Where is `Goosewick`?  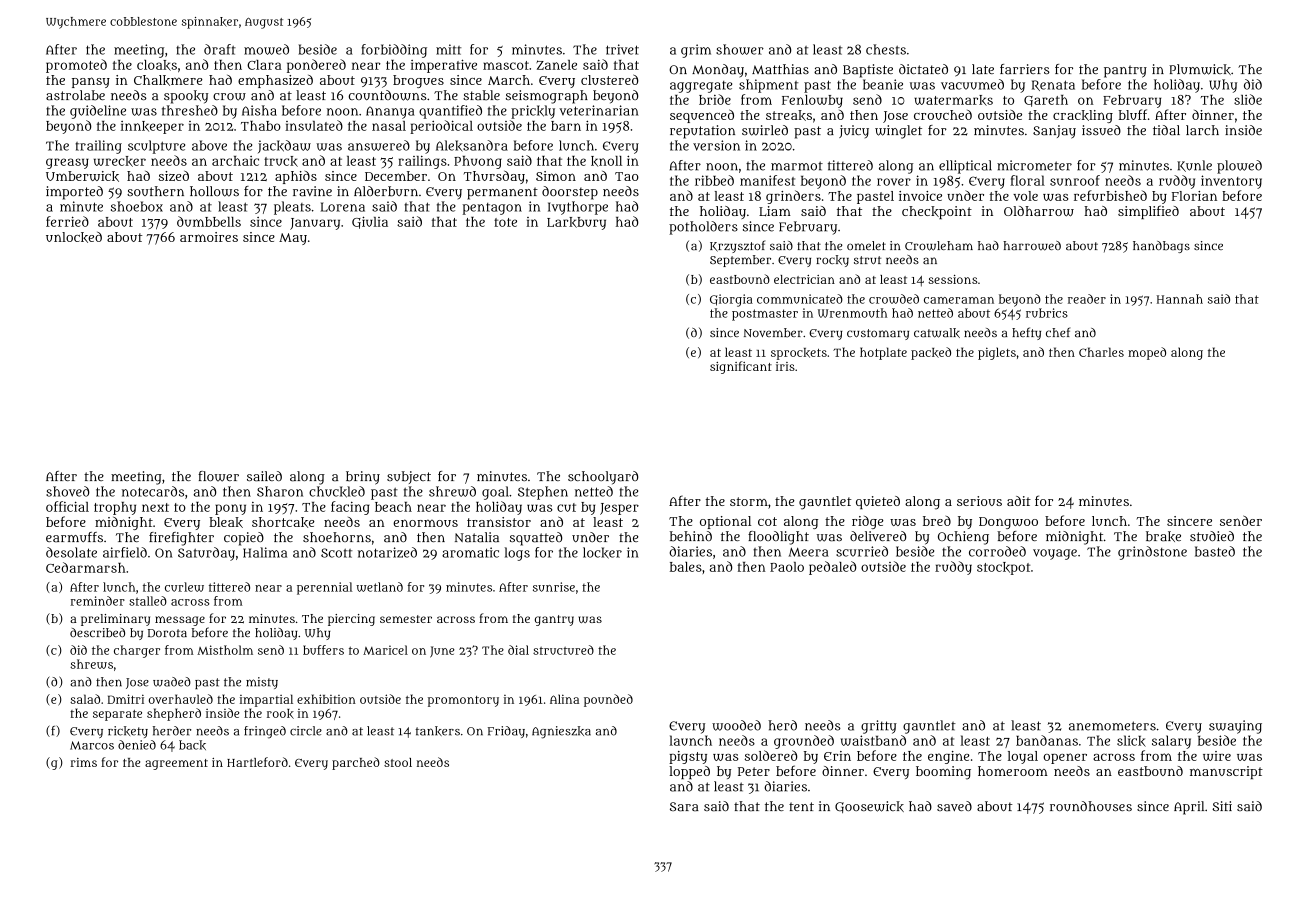
Goosewick is located at coordinates (869, 807).
